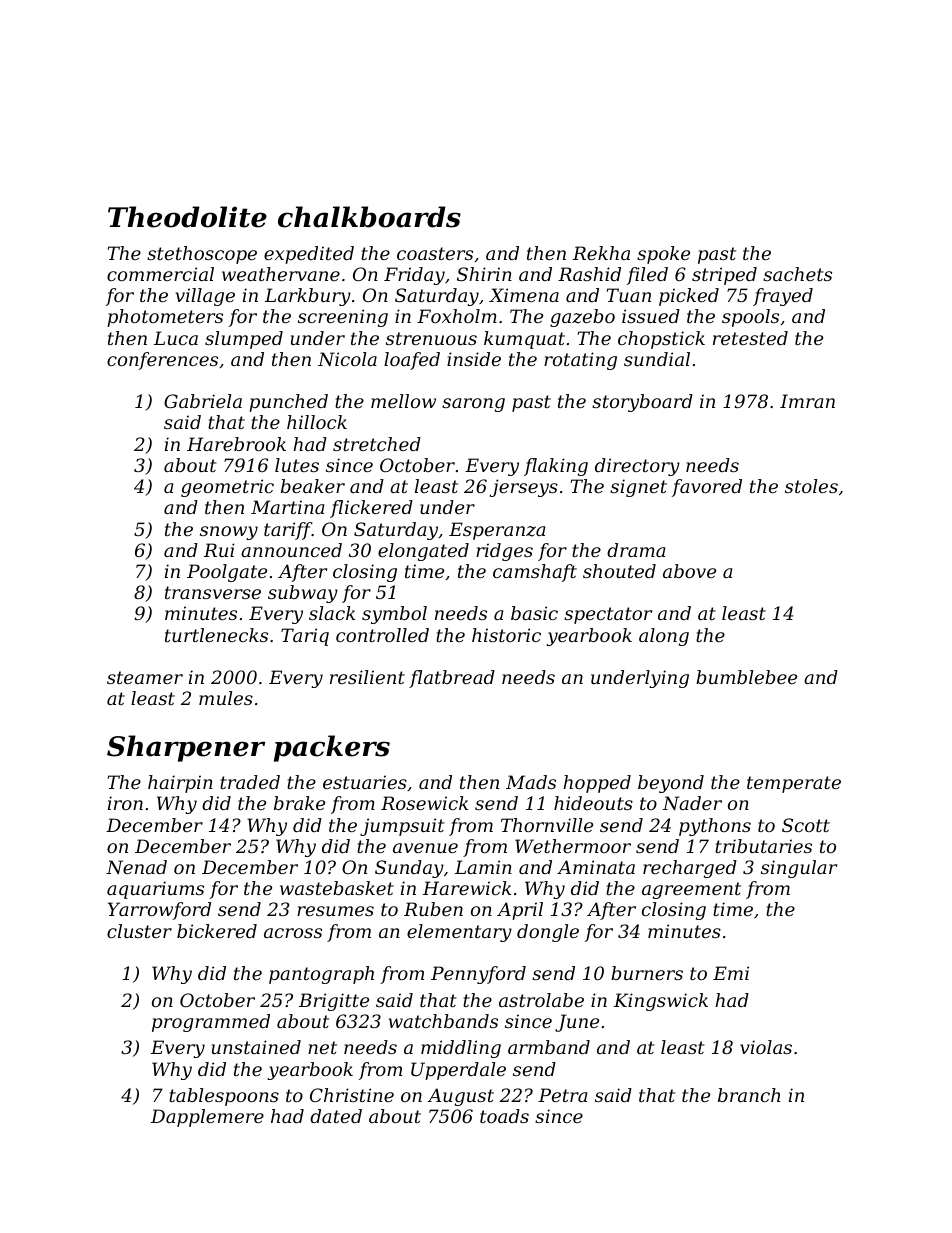  I want to click on hairpin, so click(180, 784).
